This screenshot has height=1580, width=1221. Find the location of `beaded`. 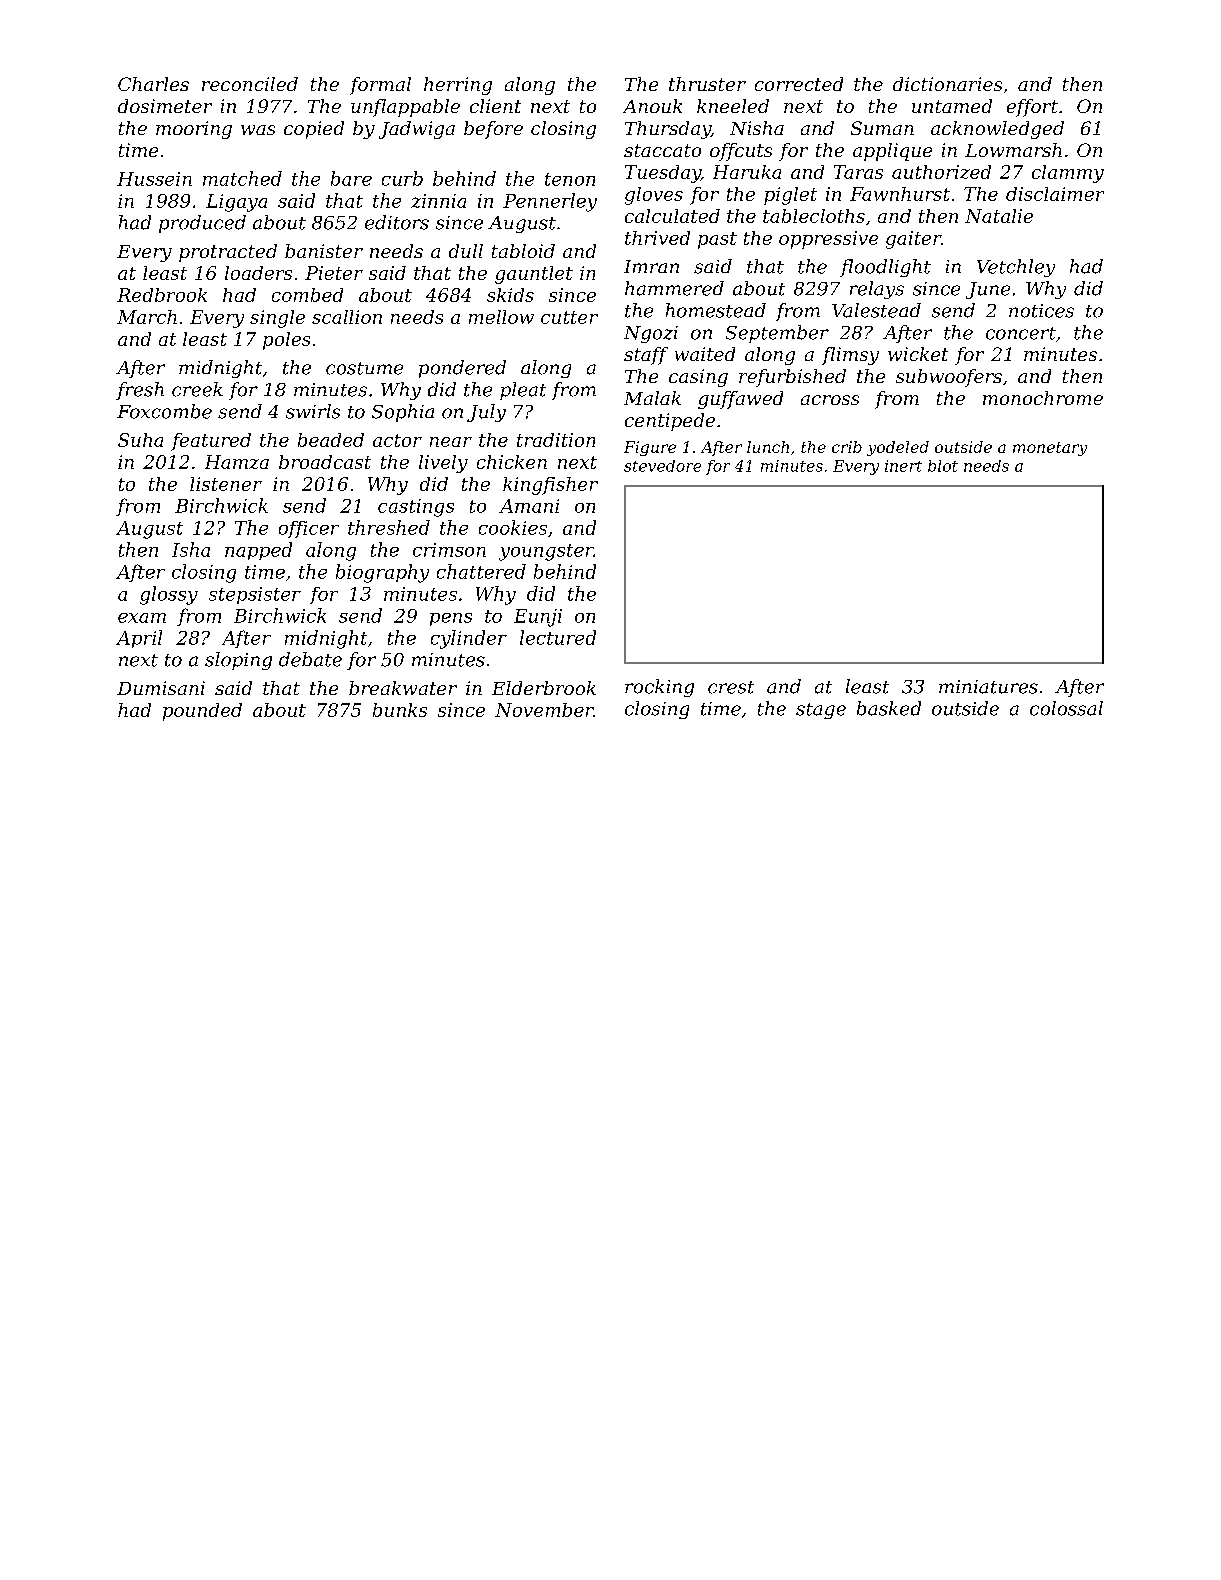

beaded is located at coordinates (331, 440).
